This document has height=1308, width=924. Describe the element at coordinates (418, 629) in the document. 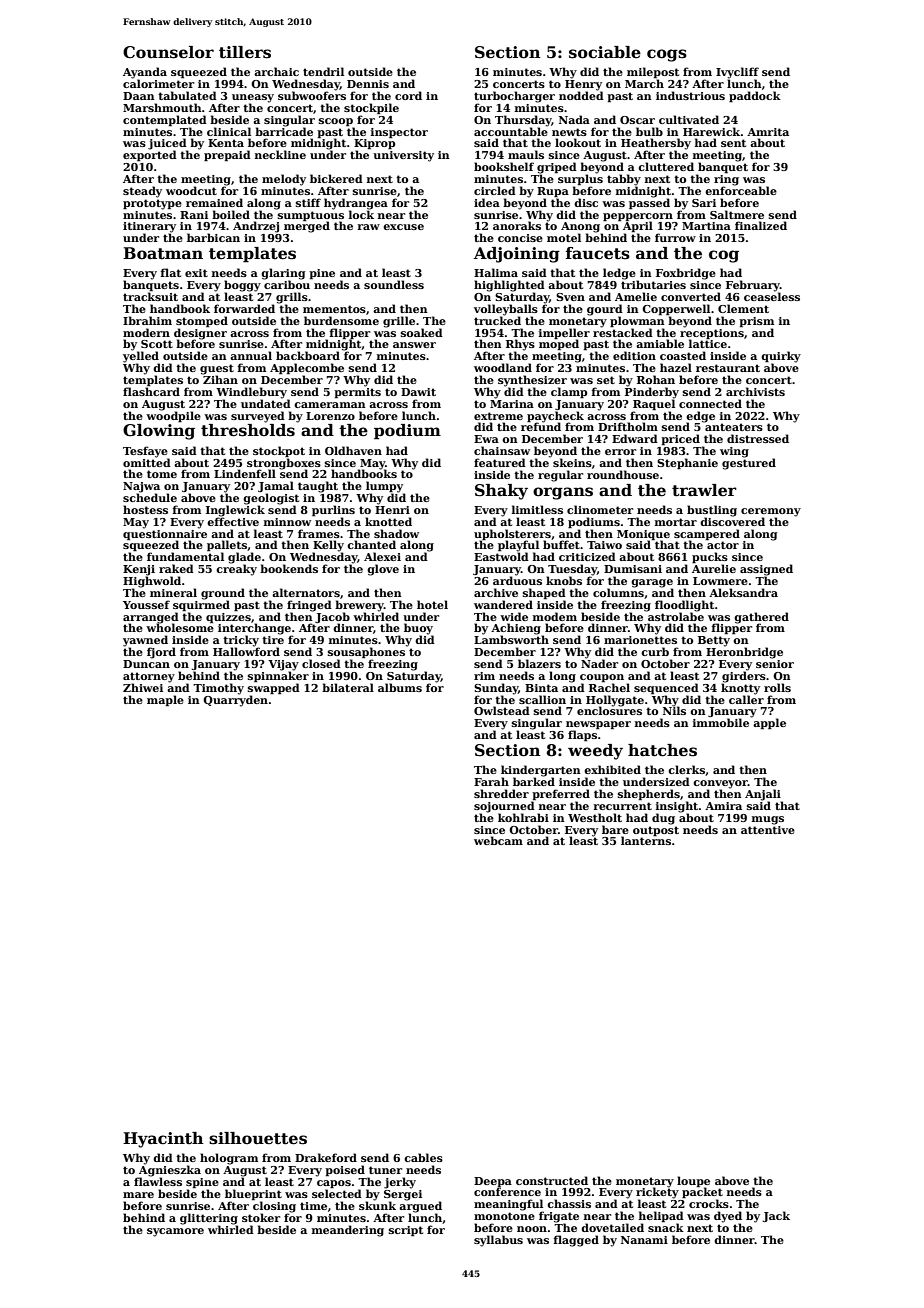

I see `buoy` at that location.
